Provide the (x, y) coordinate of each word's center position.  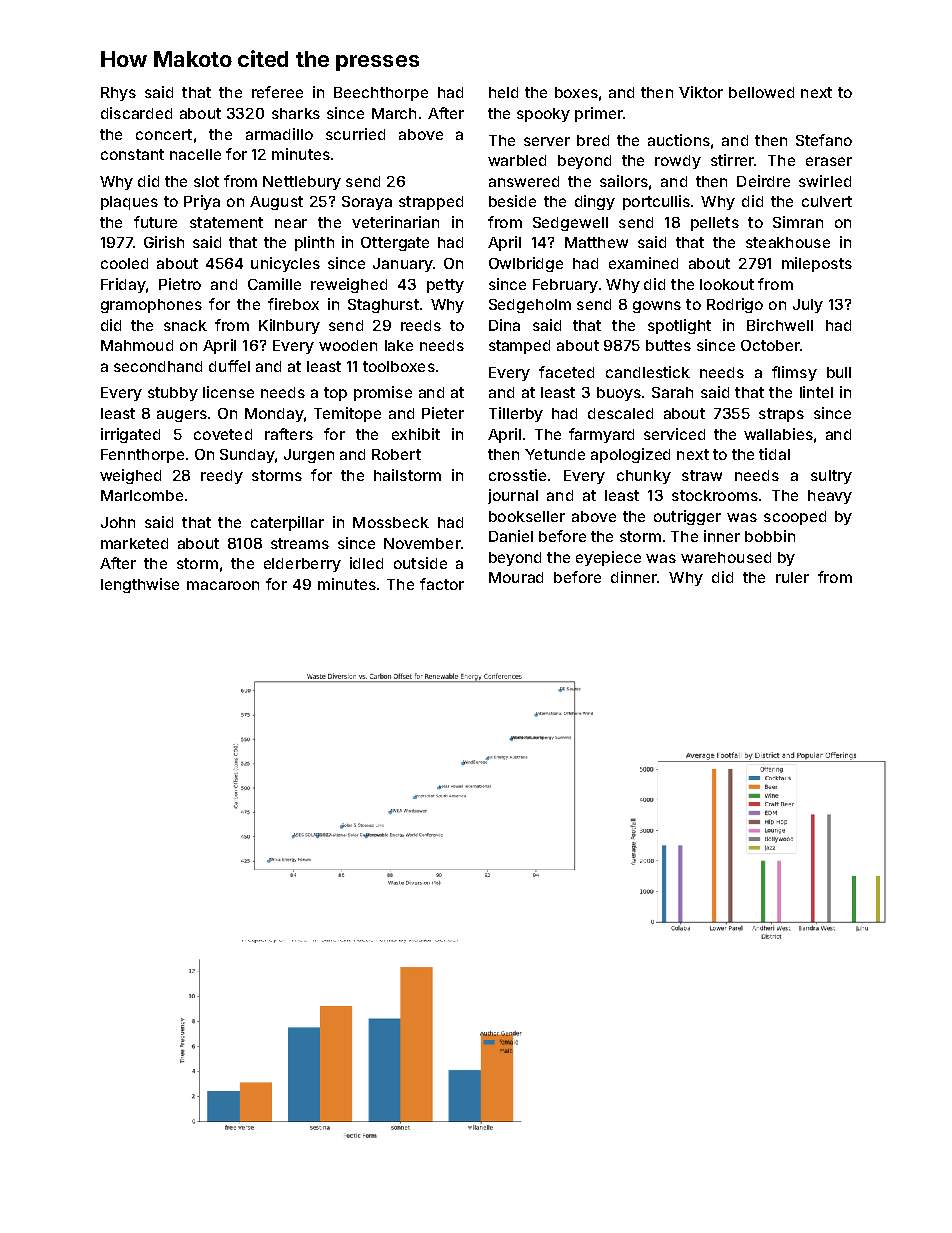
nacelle (195, 154)
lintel (816, 392)
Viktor (701, 92)
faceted (566, 372)
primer (599, 114)
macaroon (223, 585)
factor (442, 584)
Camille (274, 284)
